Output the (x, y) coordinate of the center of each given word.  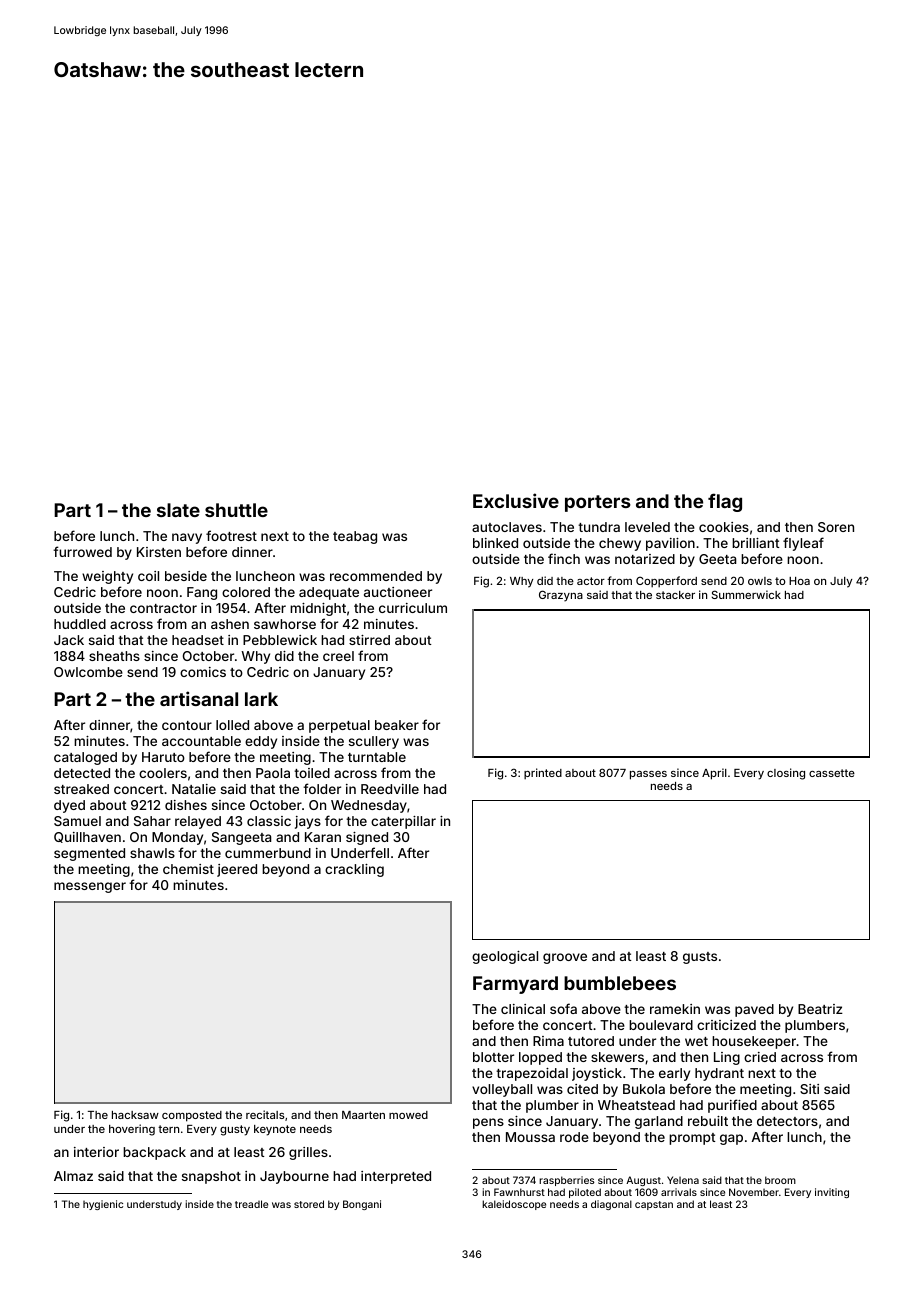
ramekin (675, 1009)
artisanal (199, 698)
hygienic (103, 1205)
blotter (493, 1057)
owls (760, 581)
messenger (90, 887)
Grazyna (561, 596)
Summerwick (746, 594)
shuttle (236, 510)
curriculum (413, 608)
